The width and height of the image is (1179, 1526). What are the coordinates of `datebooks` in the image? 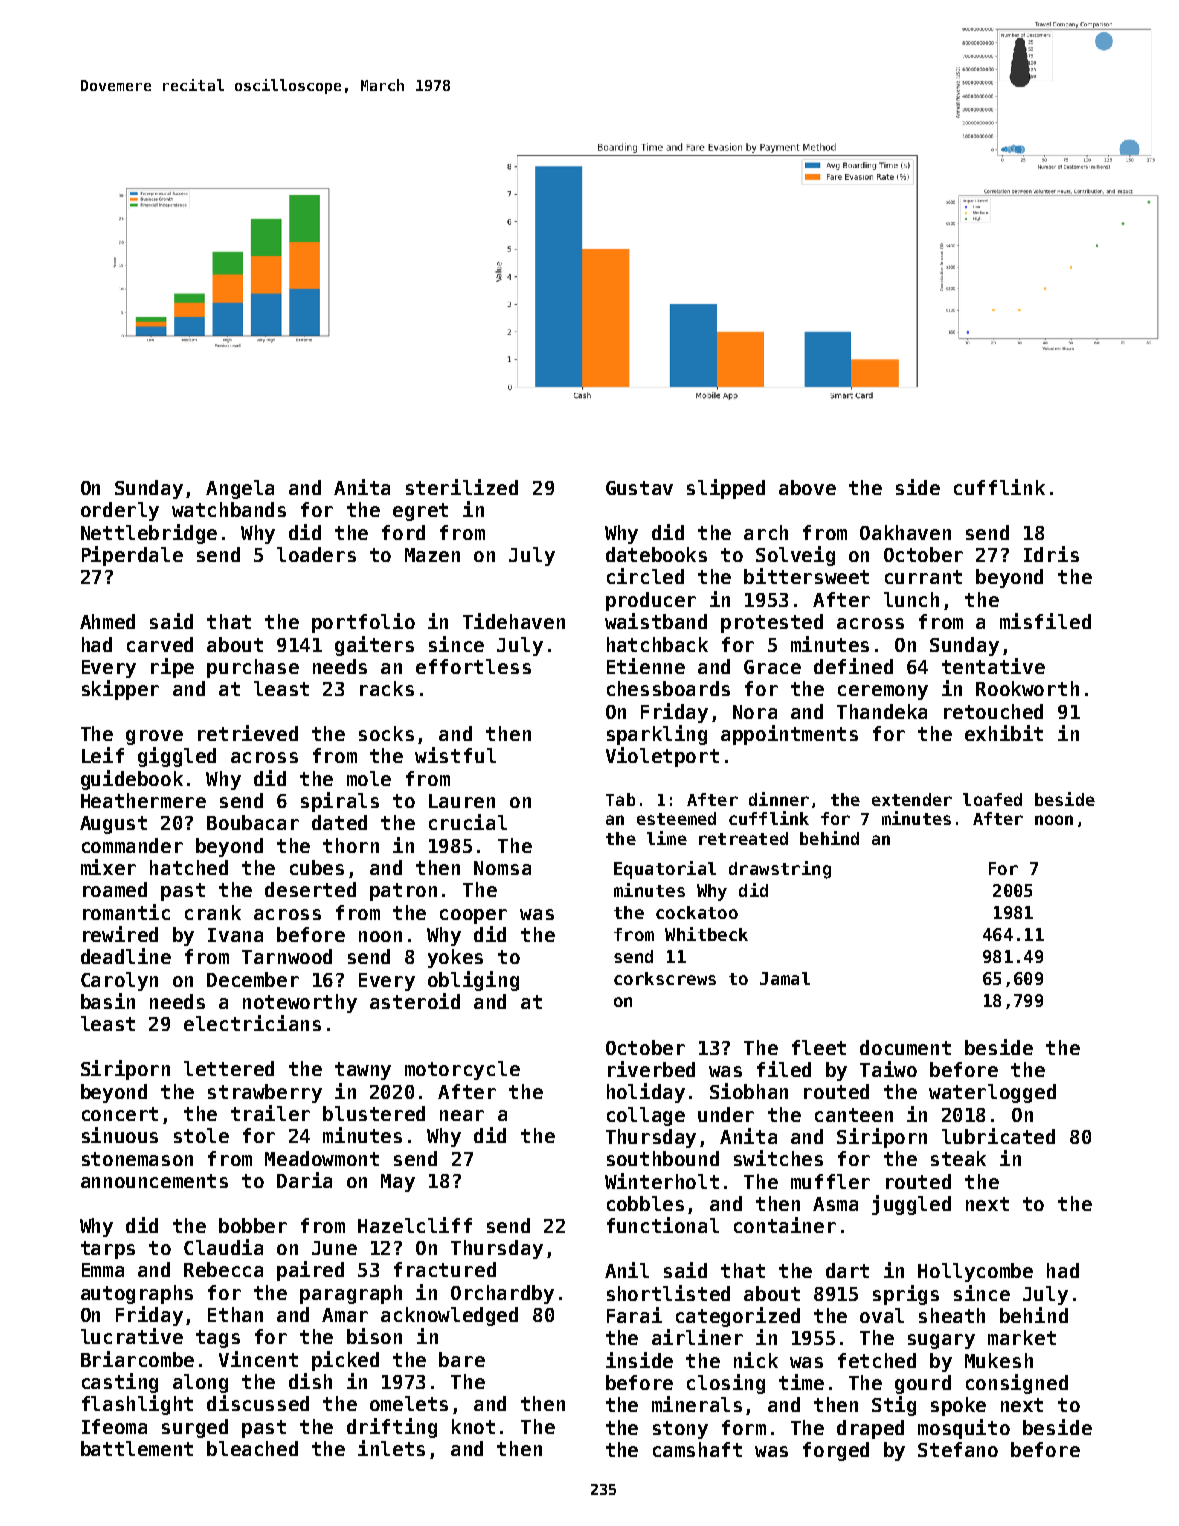 It's located at (656, 554).
